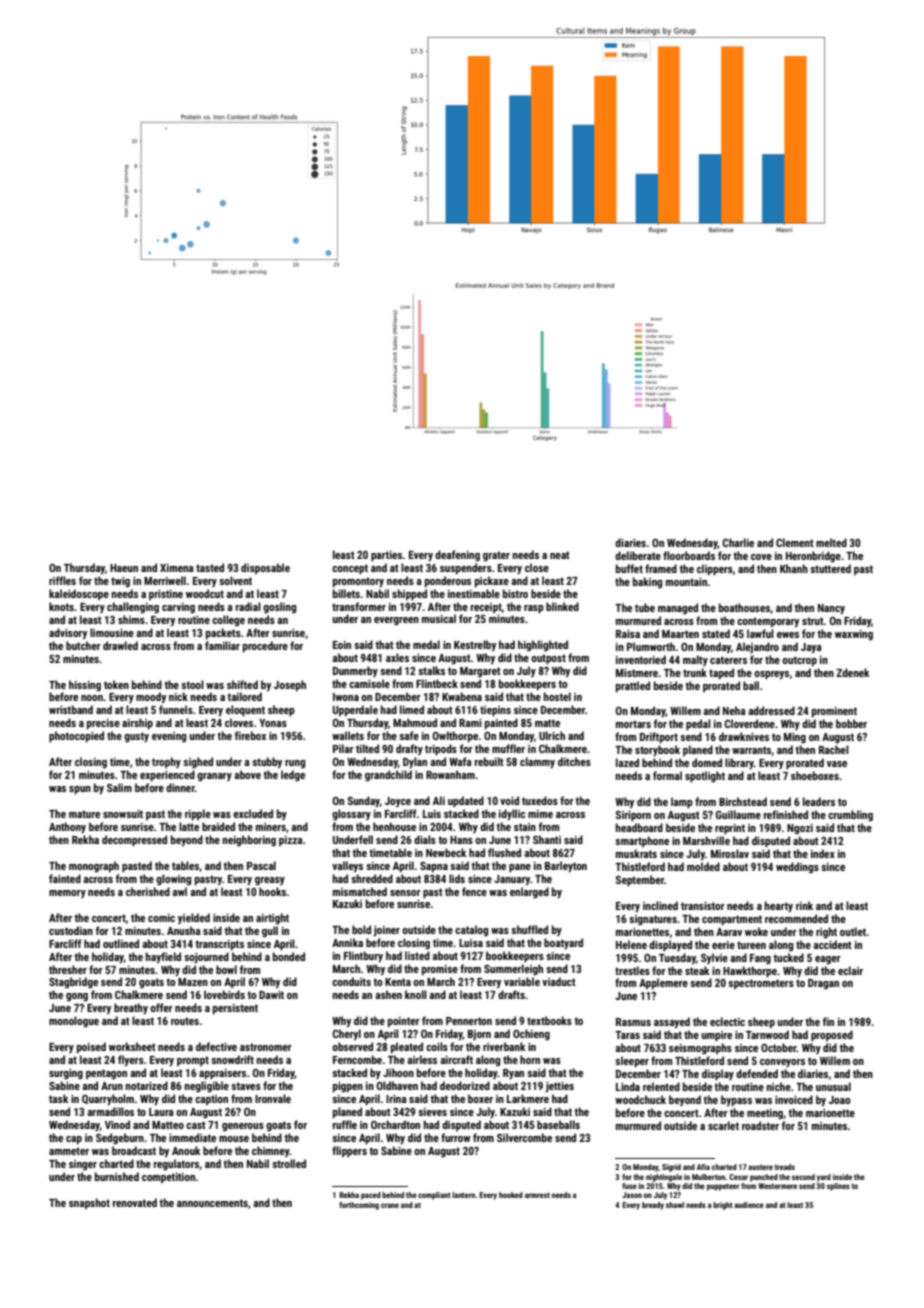 The height and width of the screenshot is (1308, 924). Describe the element at coordinates (89, 1203) in the screenshot. I see `snapshot` at that location.
